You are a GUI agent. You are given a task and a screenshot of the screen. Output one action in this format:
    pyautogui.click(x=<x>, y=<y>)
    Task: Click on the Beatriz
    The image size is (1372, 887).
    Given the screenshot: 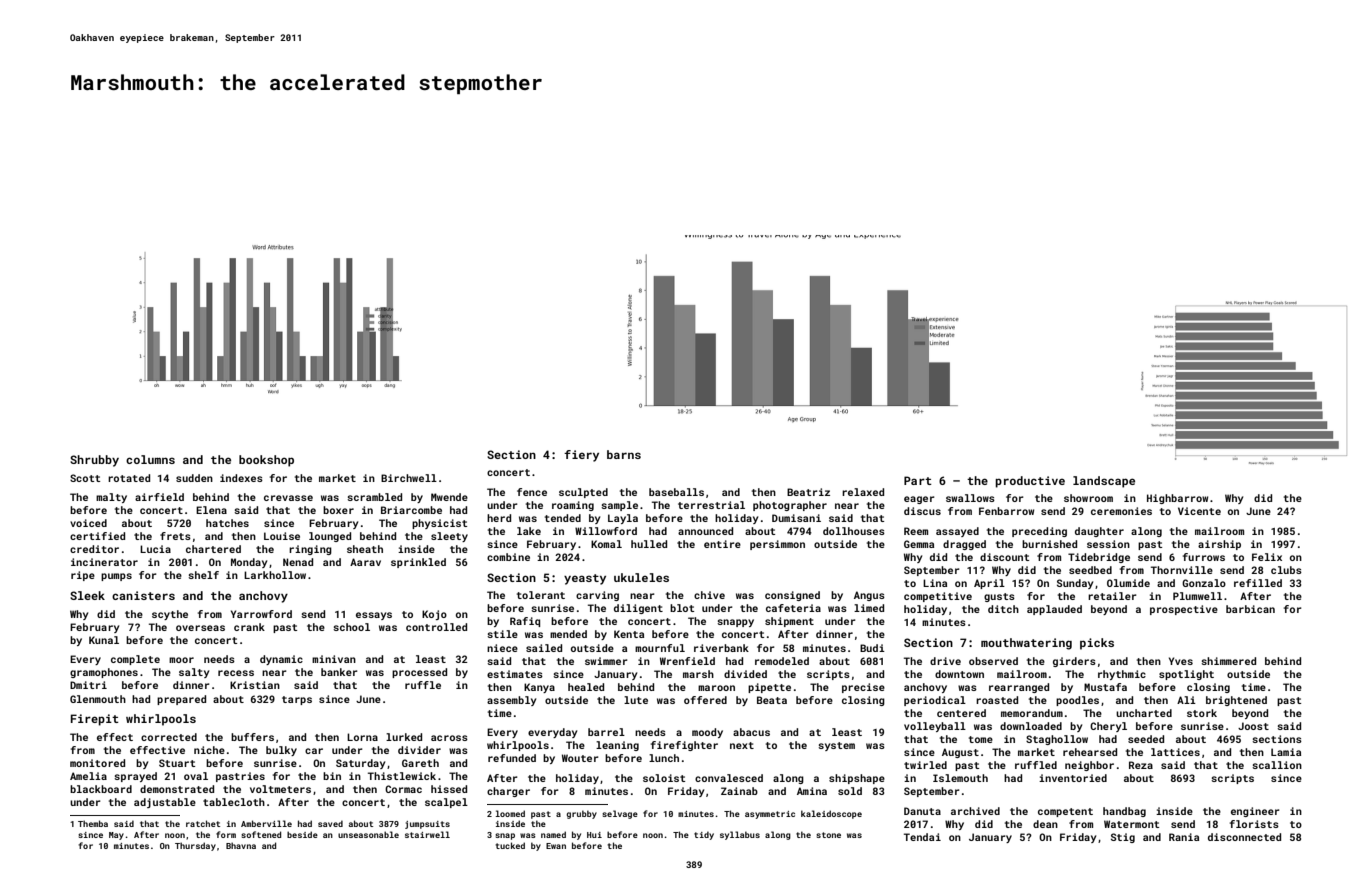 What is the action you would take?
    pyautogui.click(x=808, y=492)
